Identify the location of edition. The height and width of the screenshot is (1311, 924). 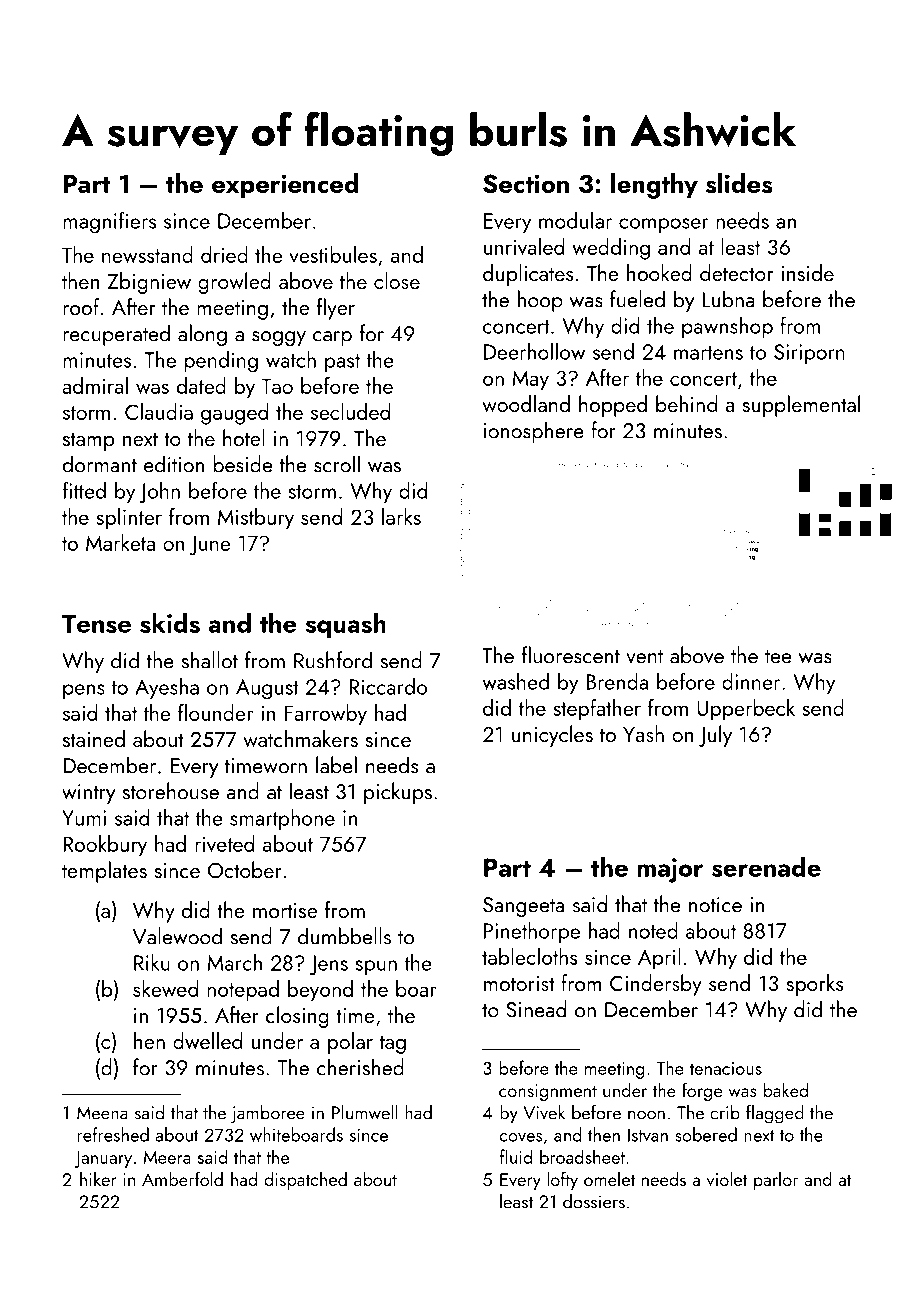
(174, 464).
